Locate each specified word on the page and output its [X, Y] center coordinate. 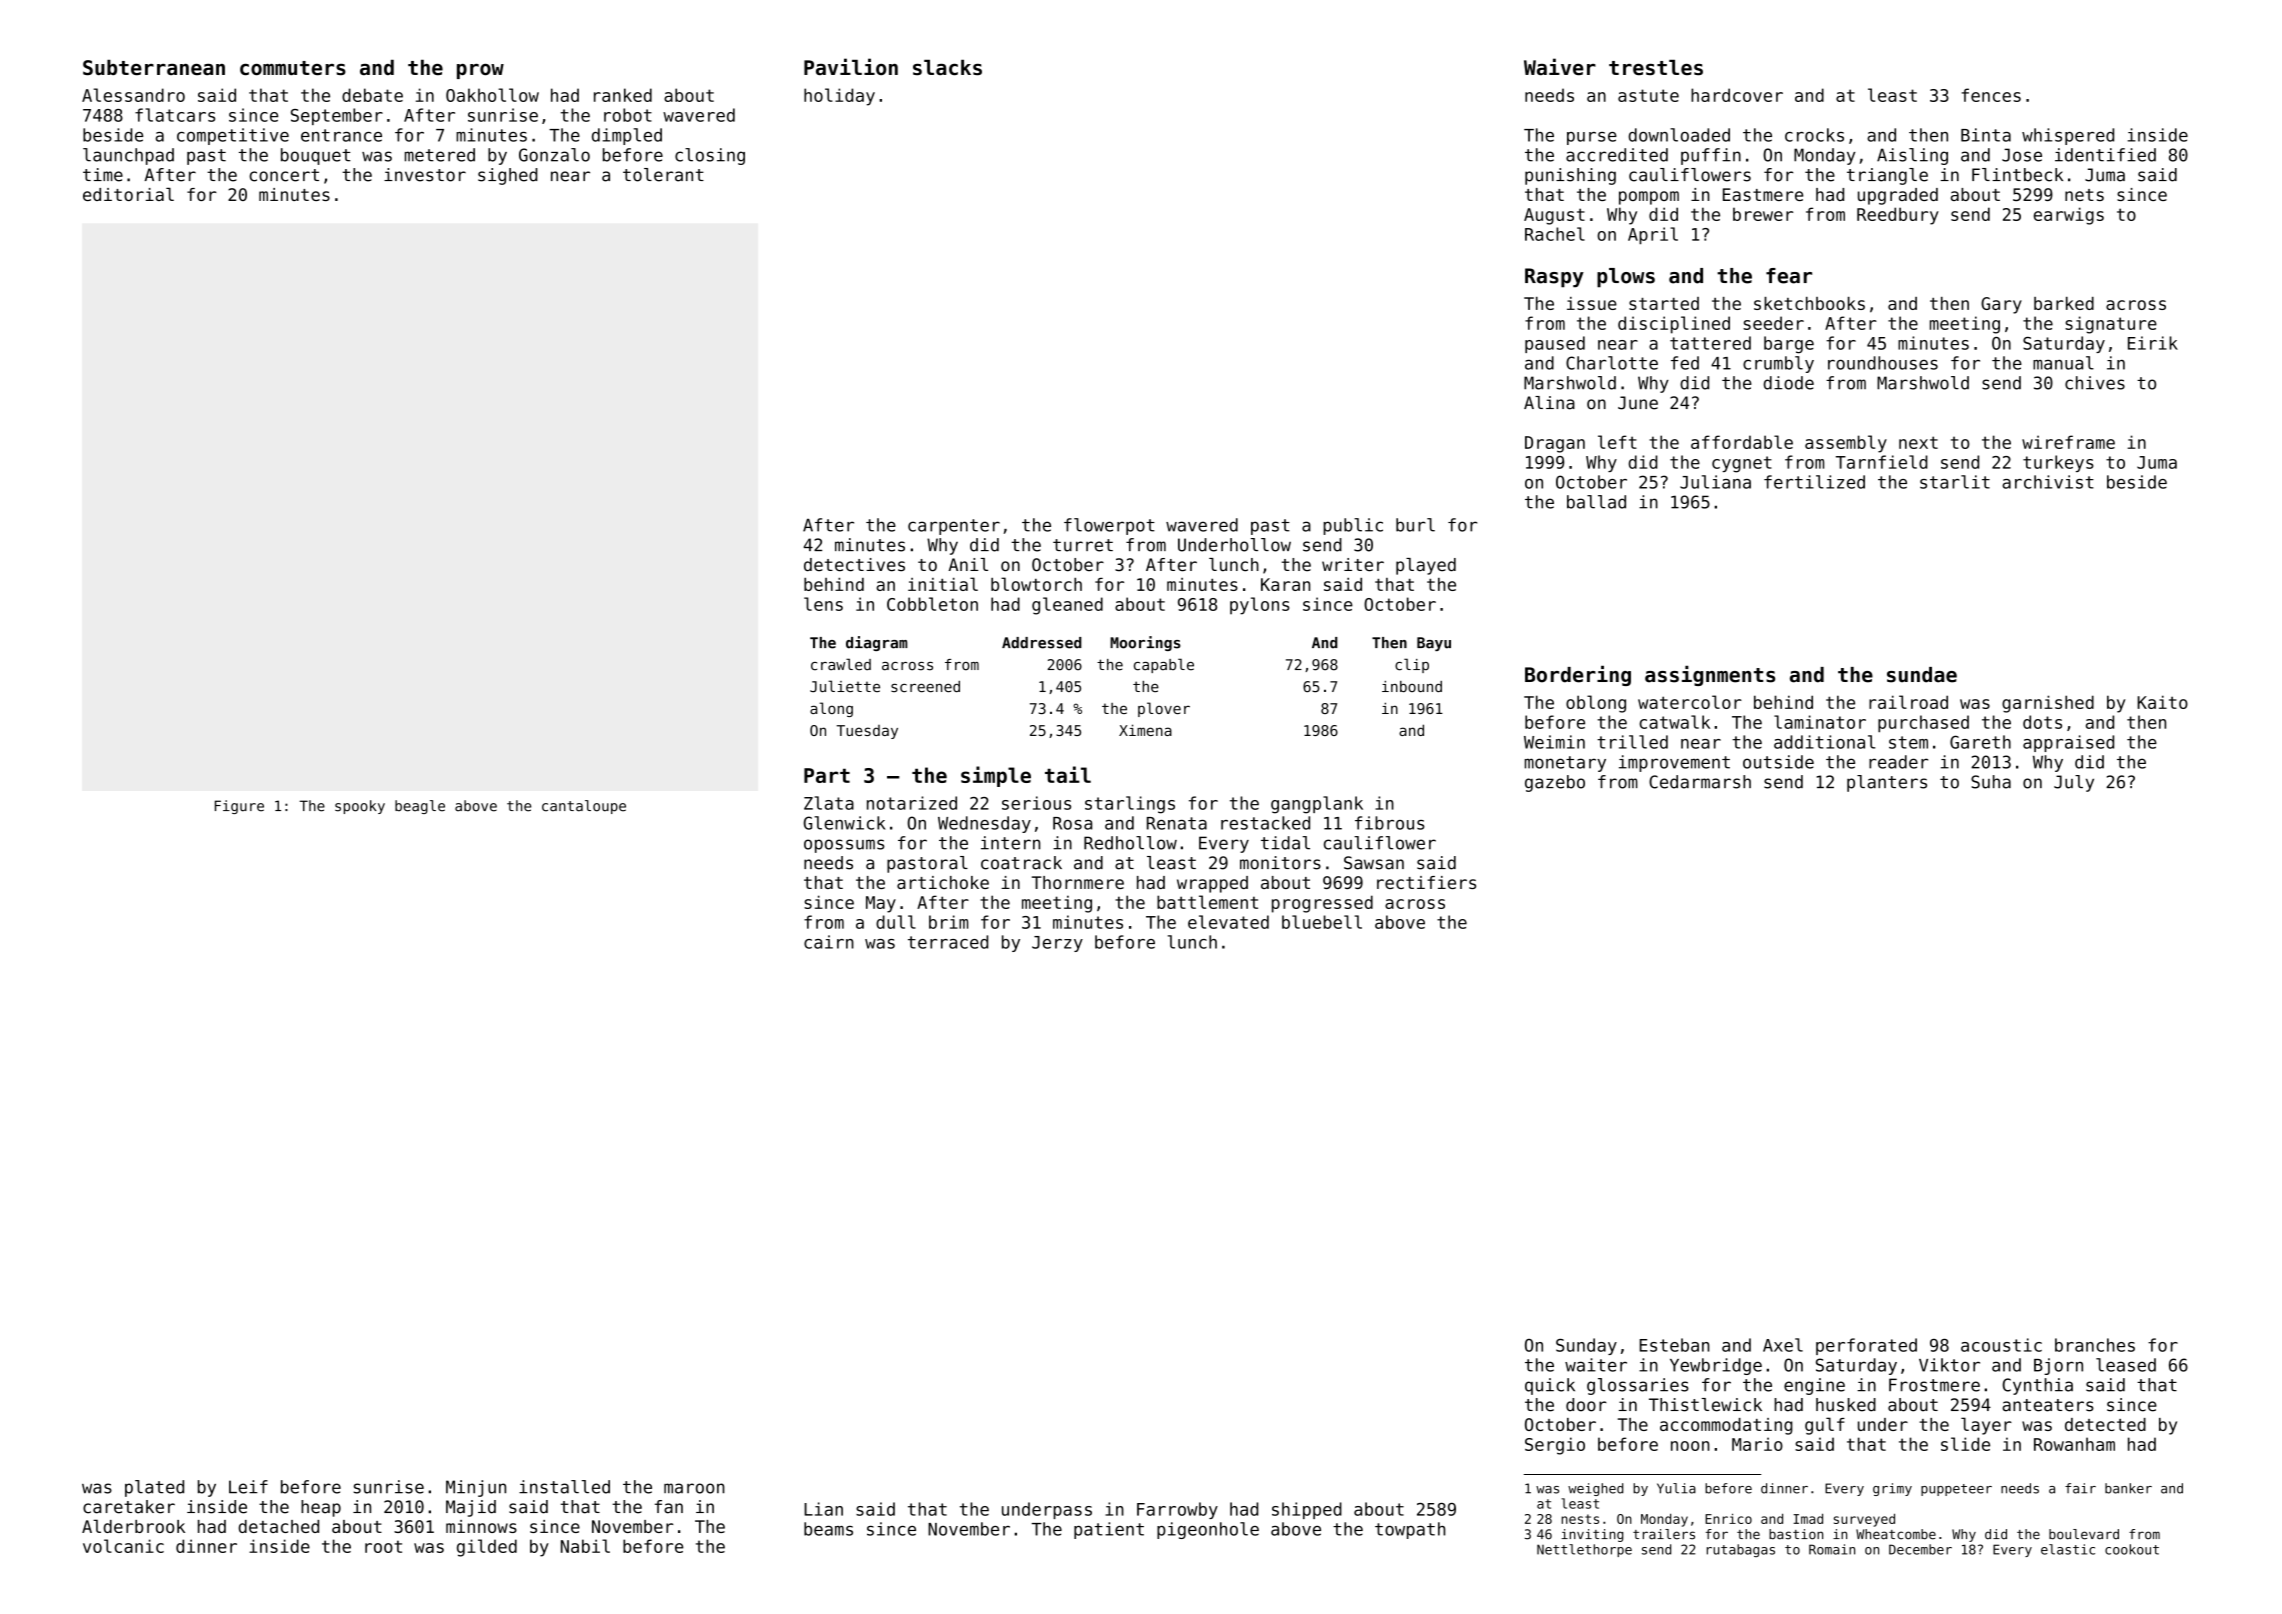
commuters [293, 68]
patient [1109, 1530]
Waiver [1560, 67]
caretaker [129, 1507]
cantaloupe [584, 807]
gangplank [1317, 805]
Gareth [1980, 742]
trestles [1656, 68]
